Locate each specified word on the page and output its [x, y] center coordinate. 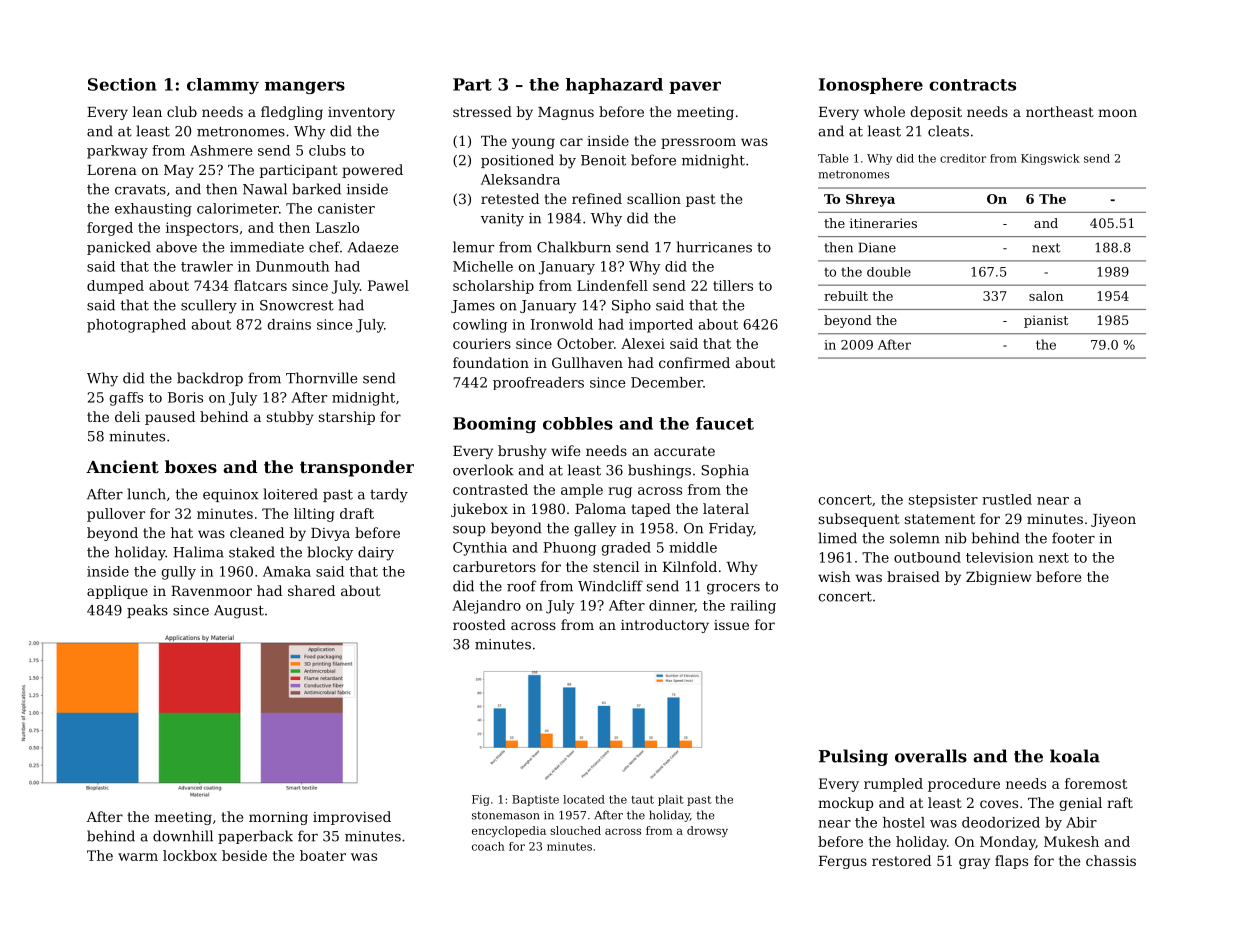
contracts [972, 85]
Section [122, 84]
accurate [684, 451]
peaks [147, 611]
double [889, 272]
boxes [191, 466]
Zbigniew [999, 578]
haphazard [614, 86]
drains [289, 324]
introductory [665, 626]
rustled [1007, 499]
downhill [183, 836]
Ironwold [562, 324]
